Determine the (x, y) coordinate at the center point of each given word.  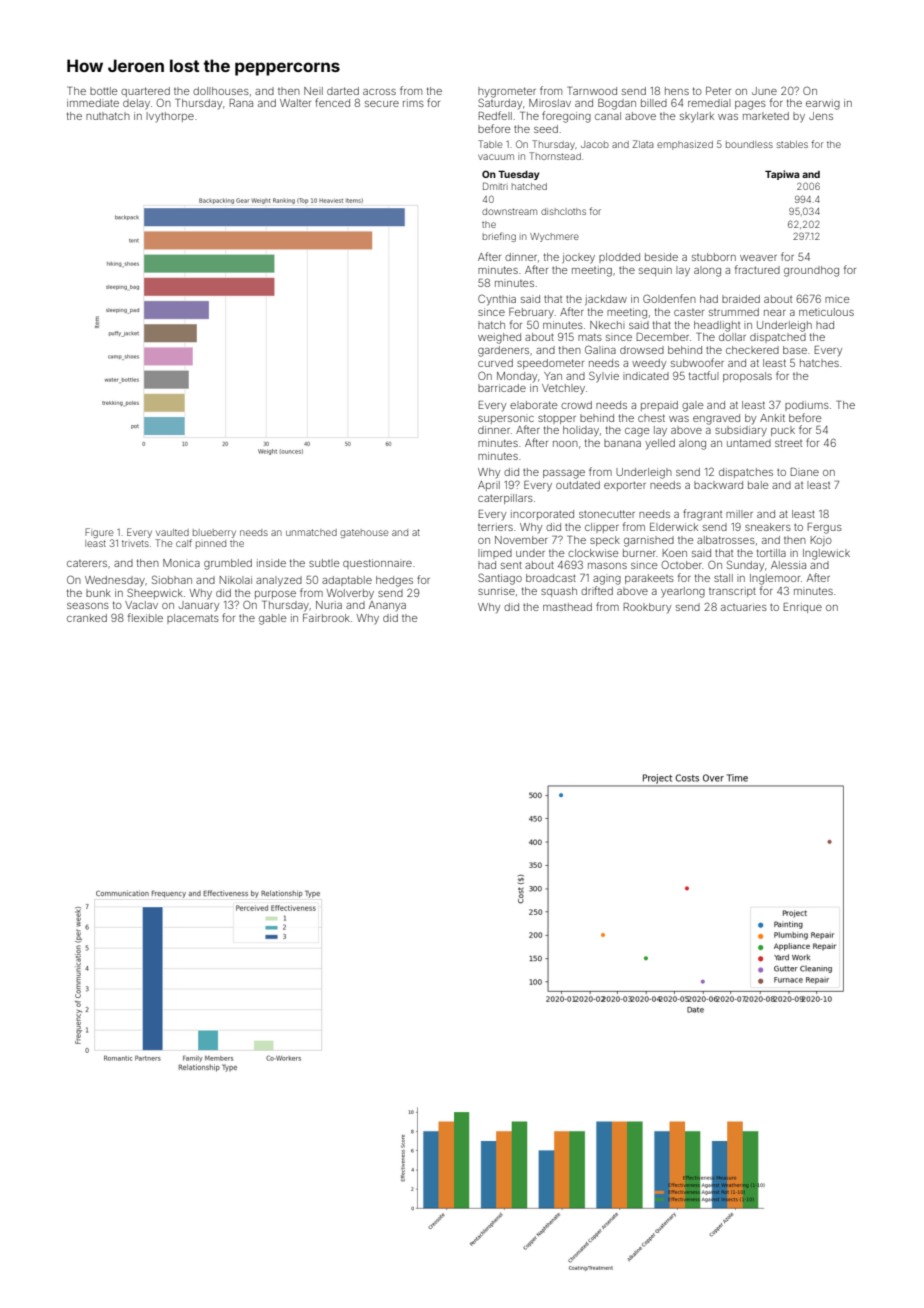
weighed (499, 338)
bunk (98, 593)
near (775, 313)
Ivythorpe (170, 117)
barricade (502, 388)
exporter (625, 486)
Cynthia (497, 300)
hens (677, 91)
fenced (332, 102)
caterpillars (505, 499)
